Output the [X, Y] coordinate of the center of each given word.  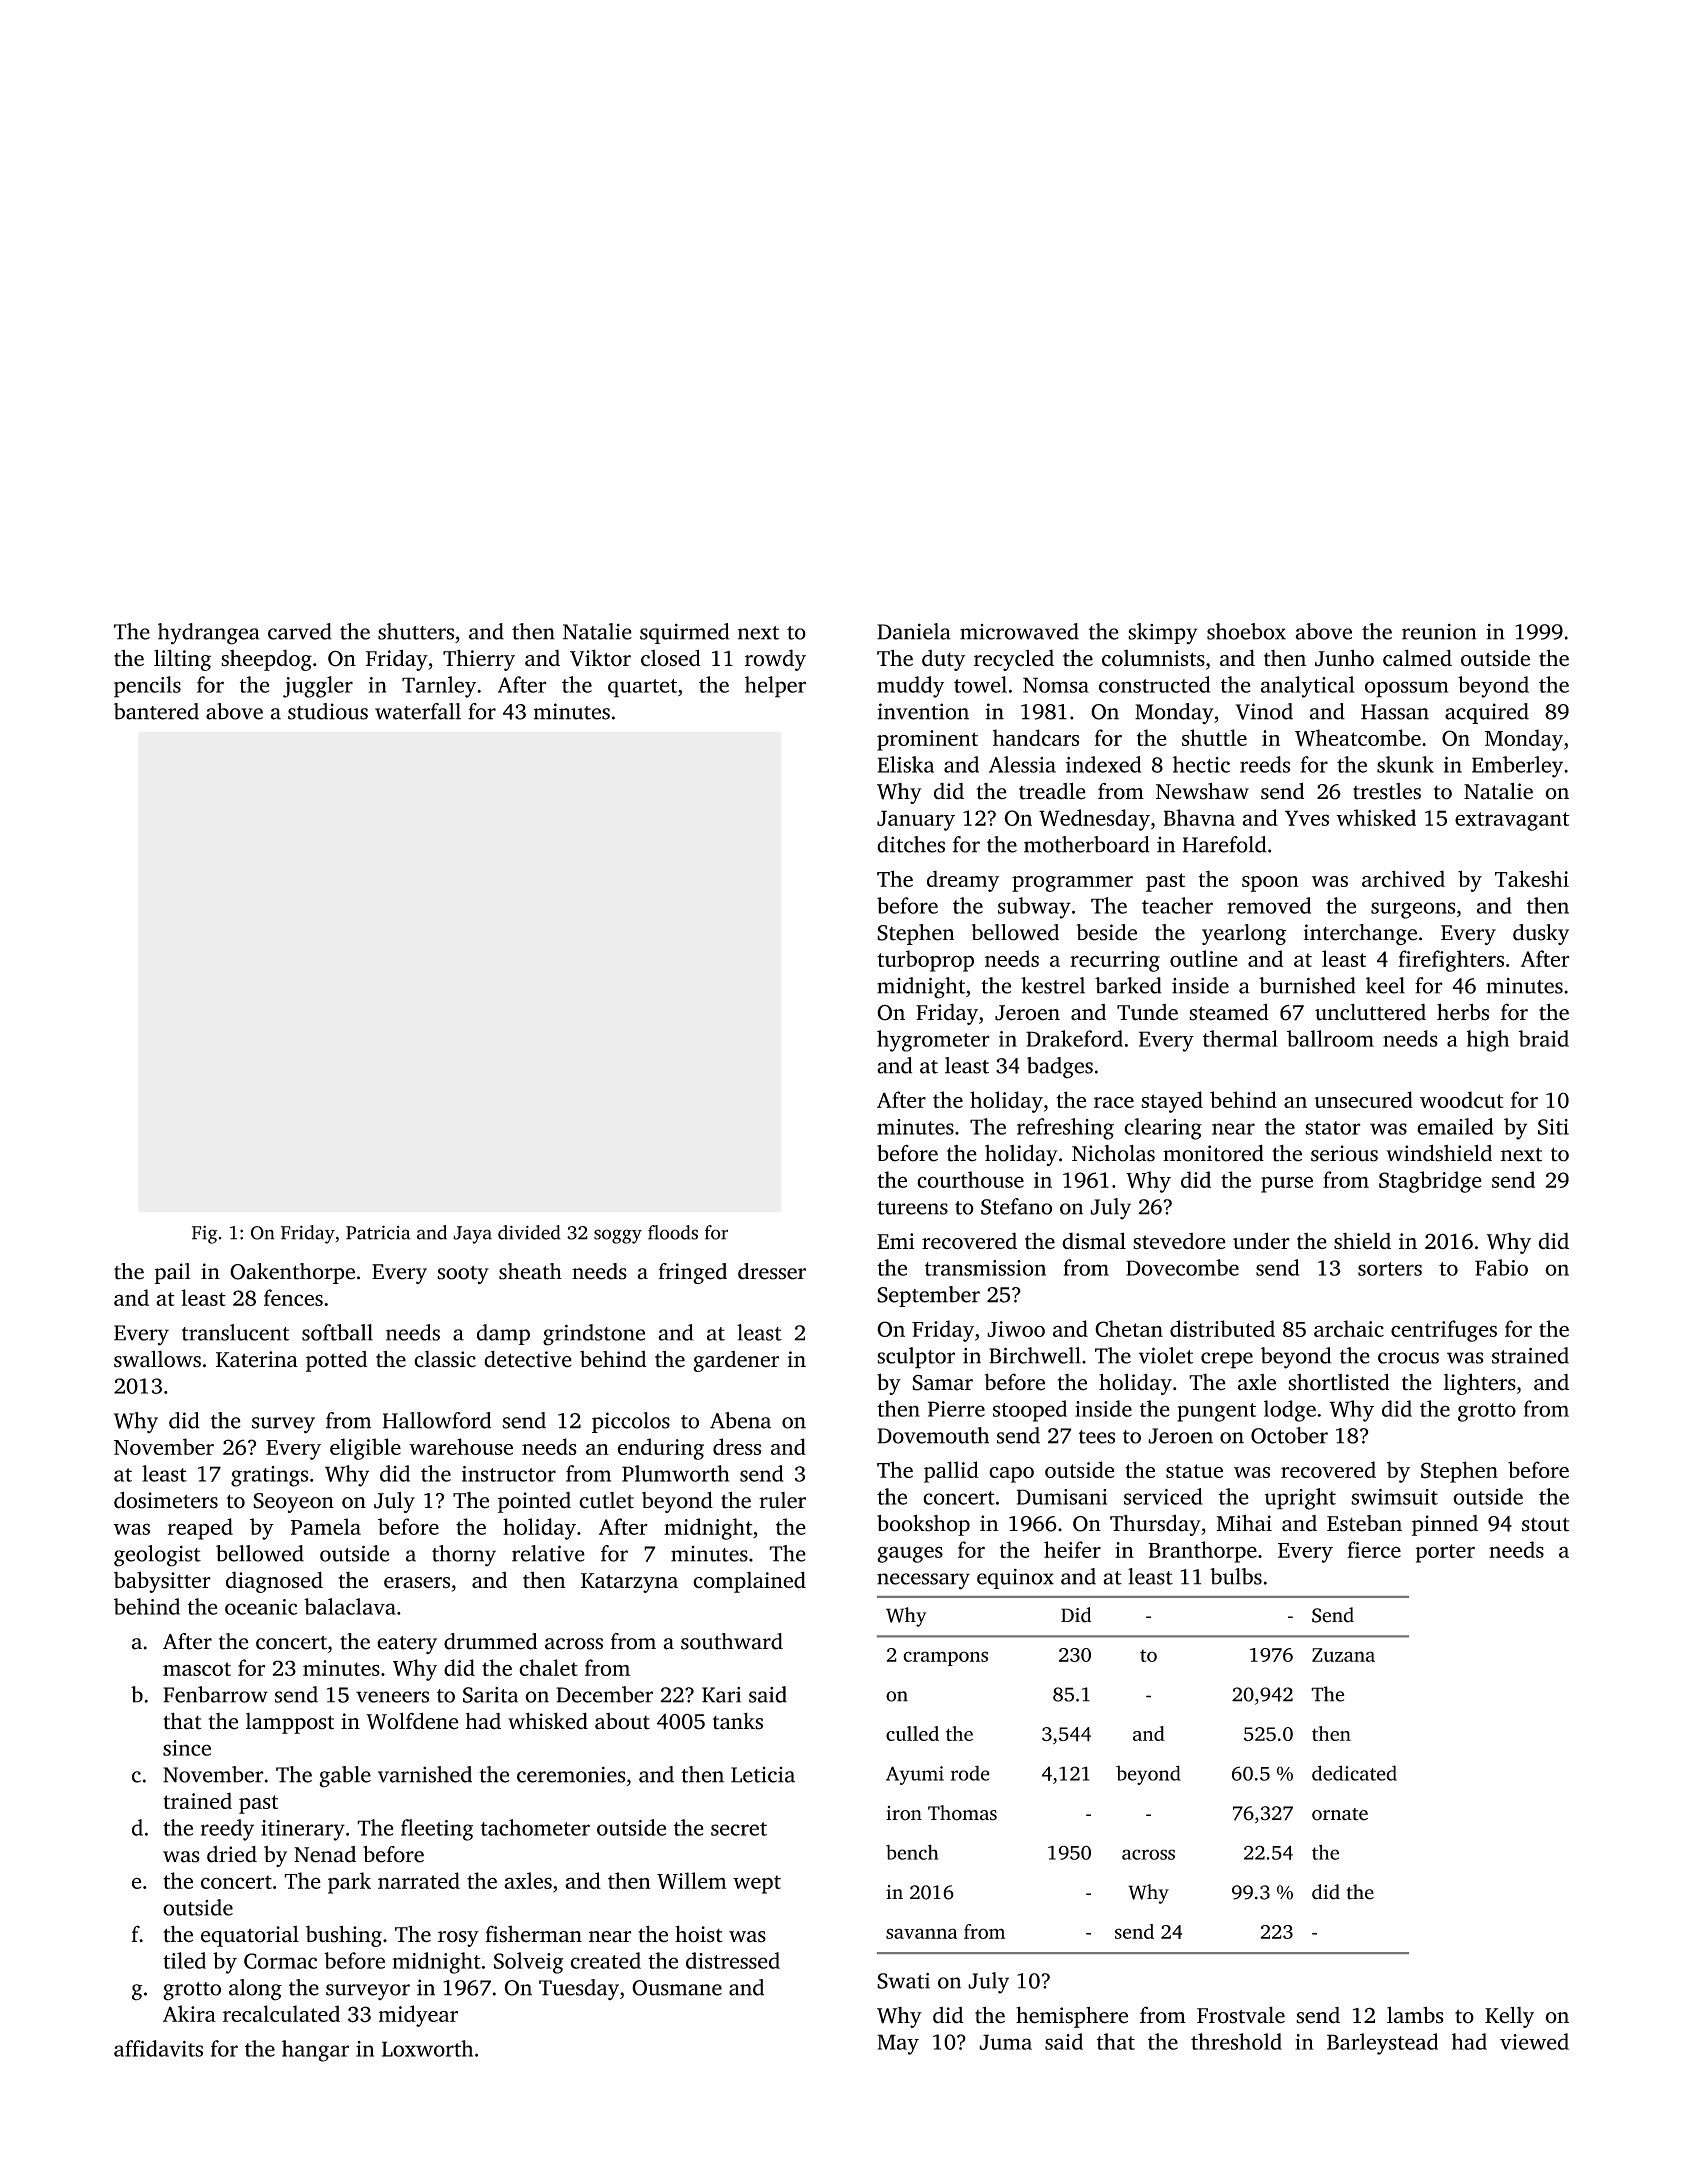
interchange [1360, 934]
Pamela [326, 1526]
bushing [344, 1936]
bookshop [923, 1525]
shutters [416, 631]
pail [172, 1273]
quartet [642, 688]
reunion [1439, 631]
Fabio [1501, 1267]
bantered [156, 711]
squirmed [685, 633]
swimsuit [1394, 1497]
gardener [736, 1361]
